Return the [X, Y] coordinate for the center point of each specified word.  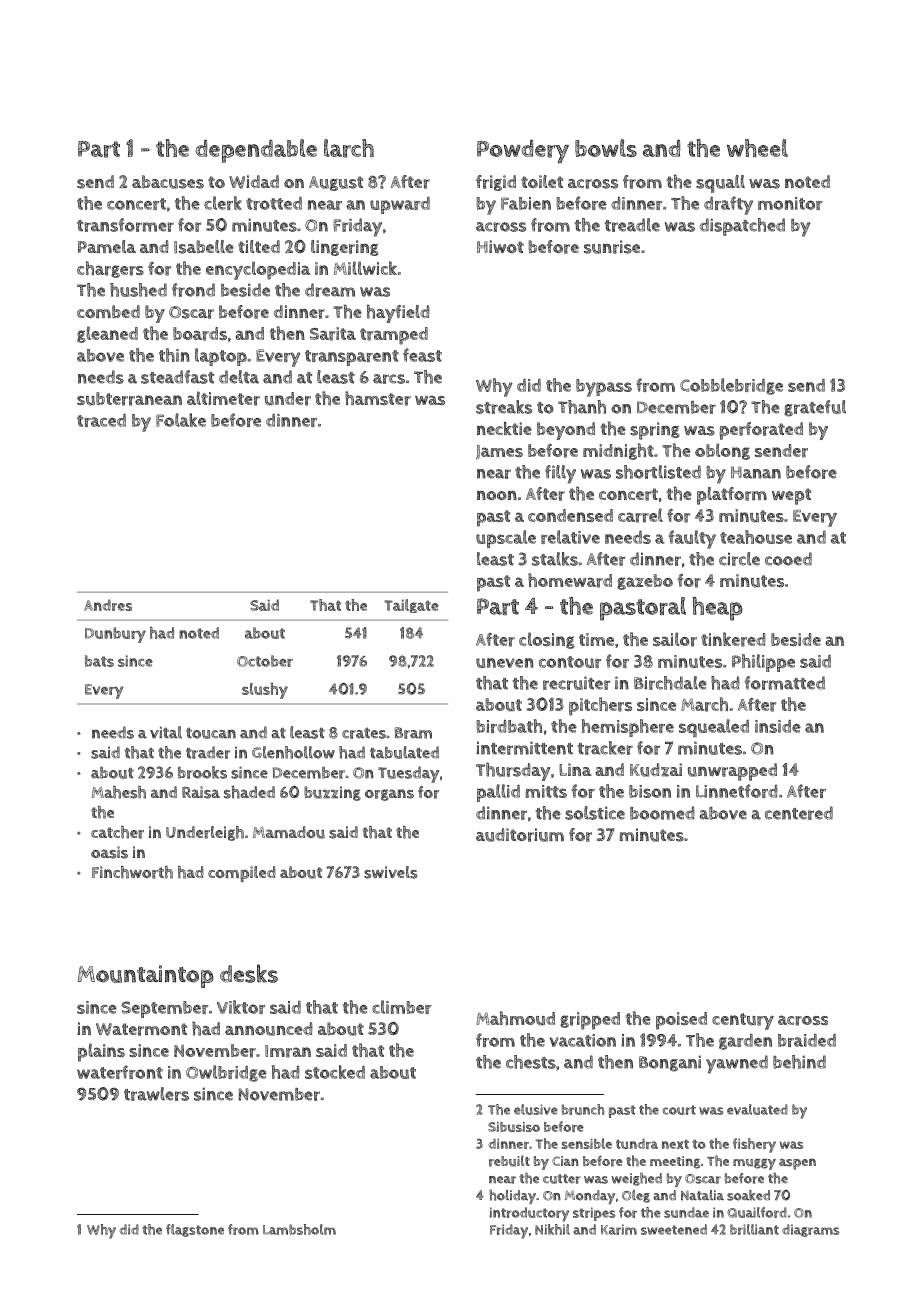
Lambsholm [299, 1229]
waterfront [120, 1072]
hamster [378, 398]
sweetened [674, 1229]
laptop [221, 357]
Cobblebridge [731, 386]
